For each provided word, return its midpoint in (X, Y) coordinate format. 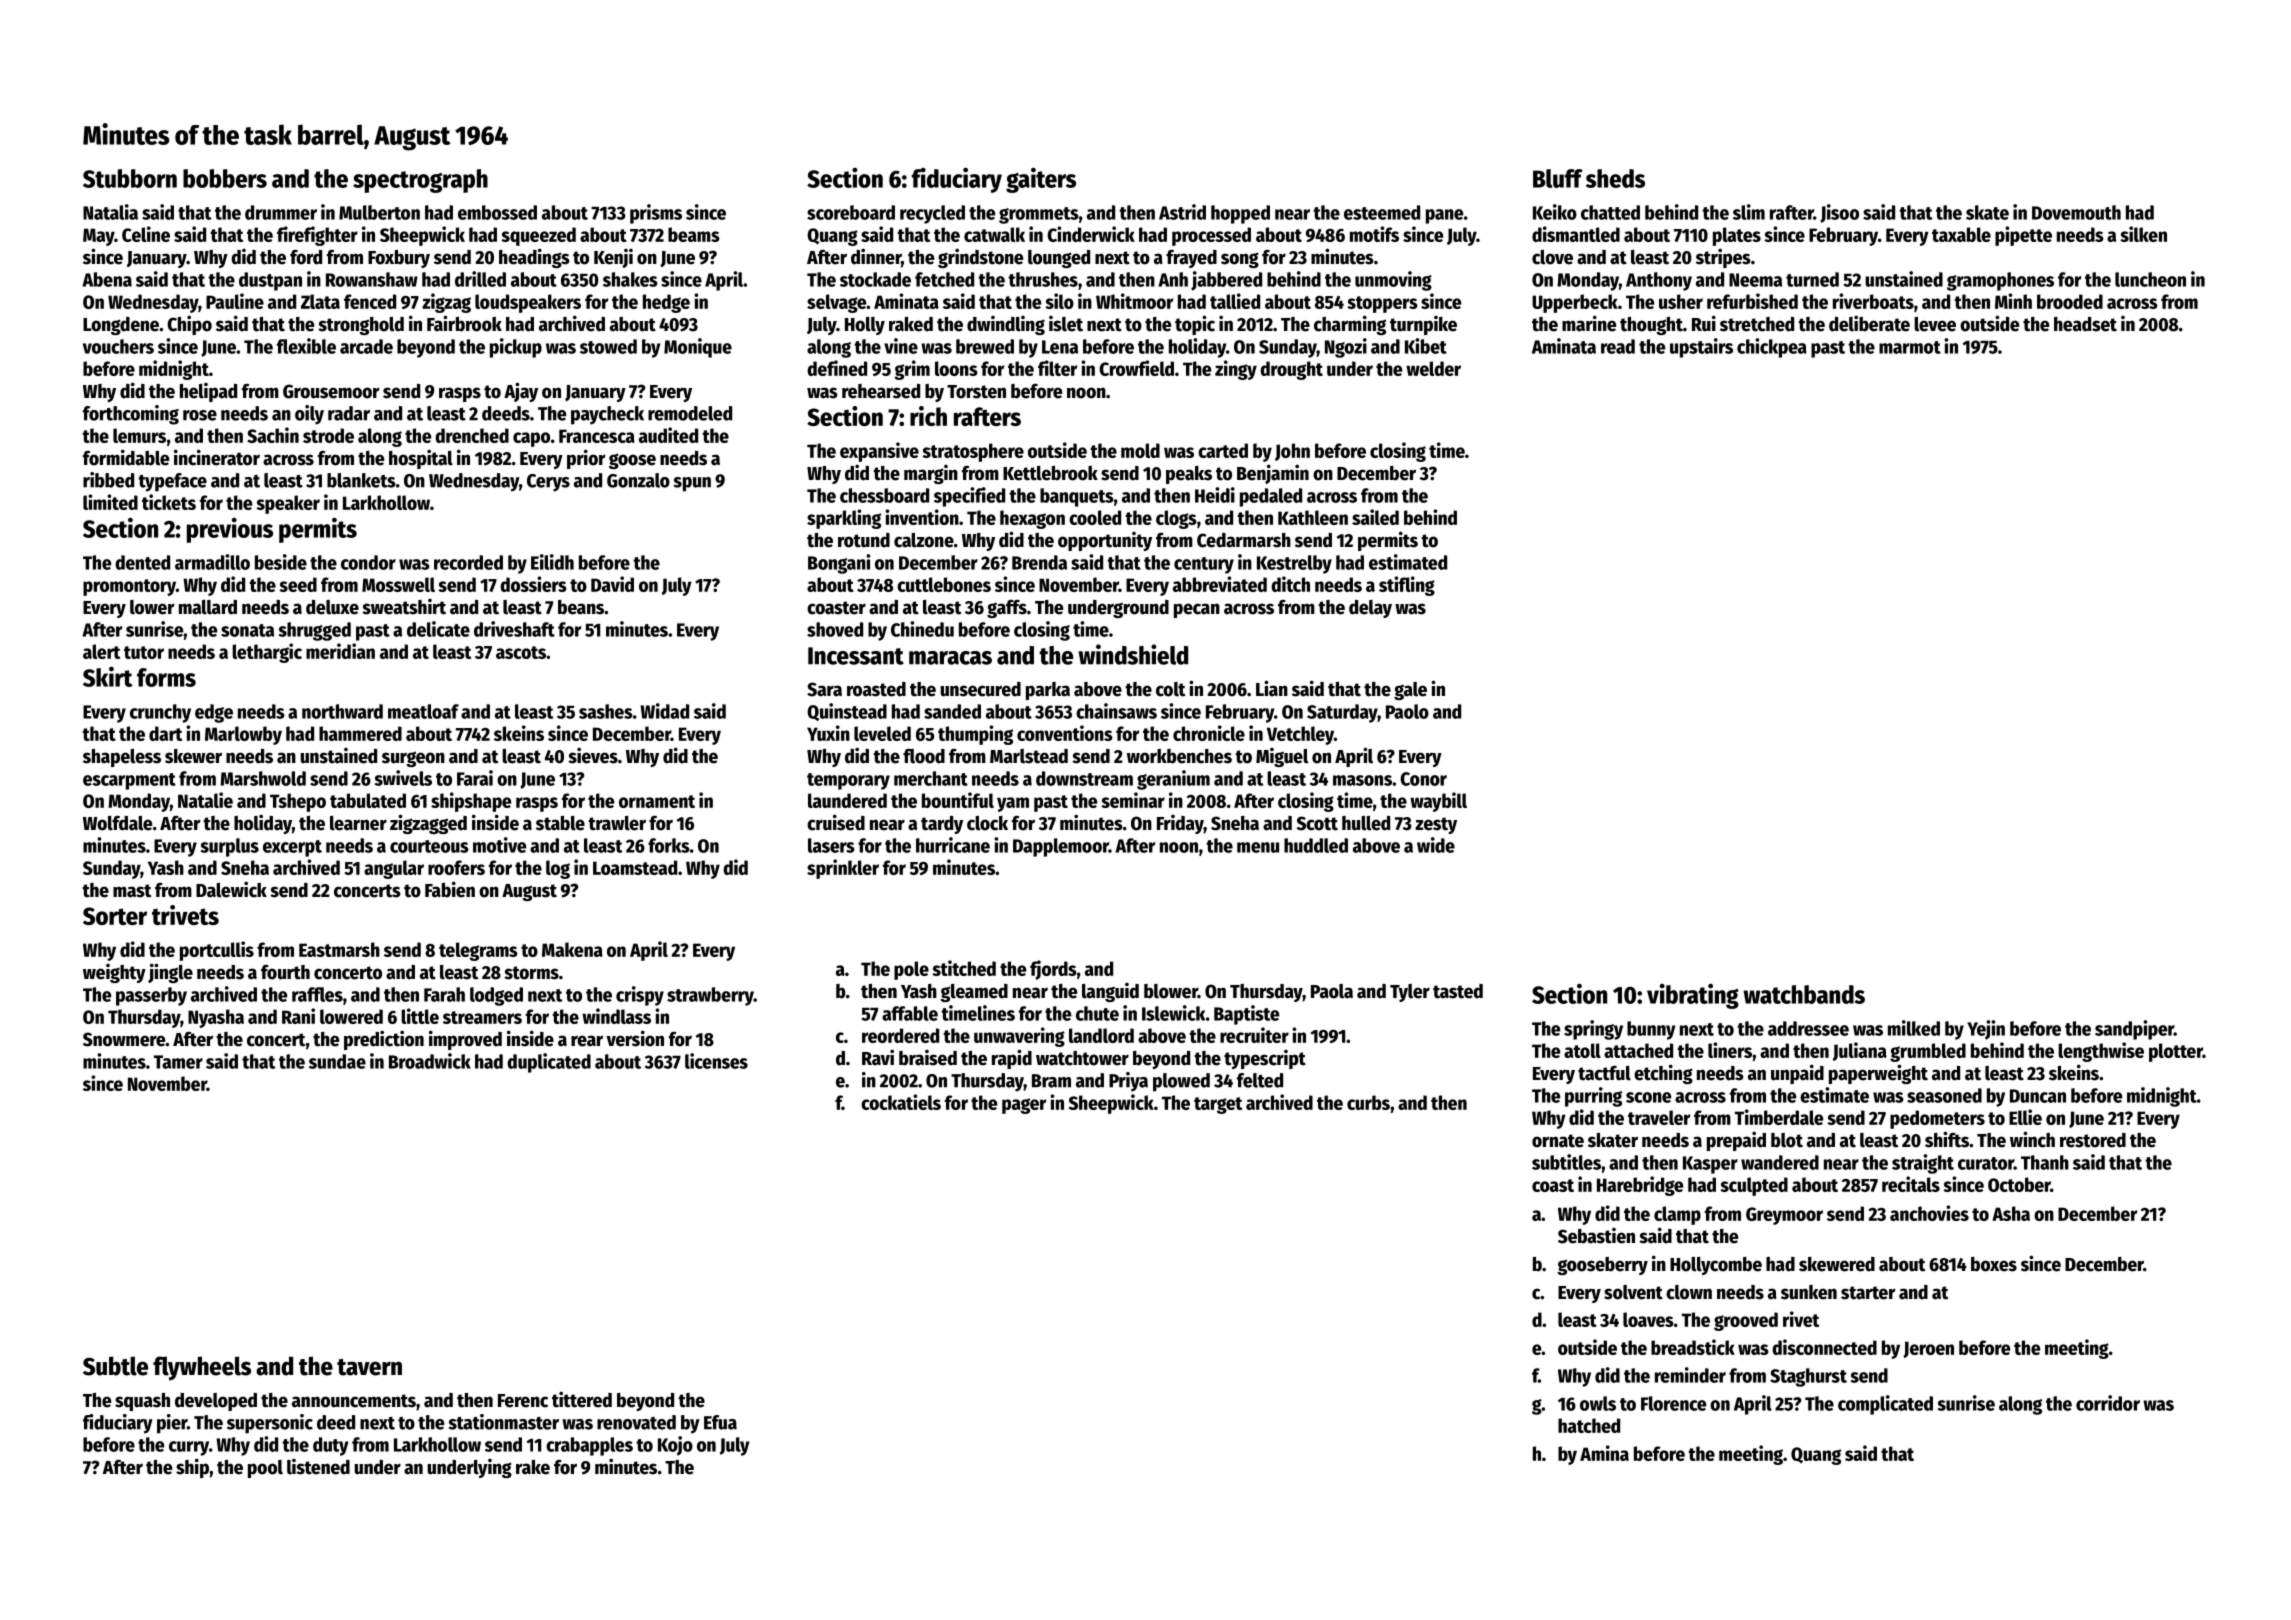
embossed (497, 212)
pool (265, 1469)
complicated (1885, 1405)
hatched (1589, 1425)
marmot (1910, 347)
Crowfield (1136, 368)
